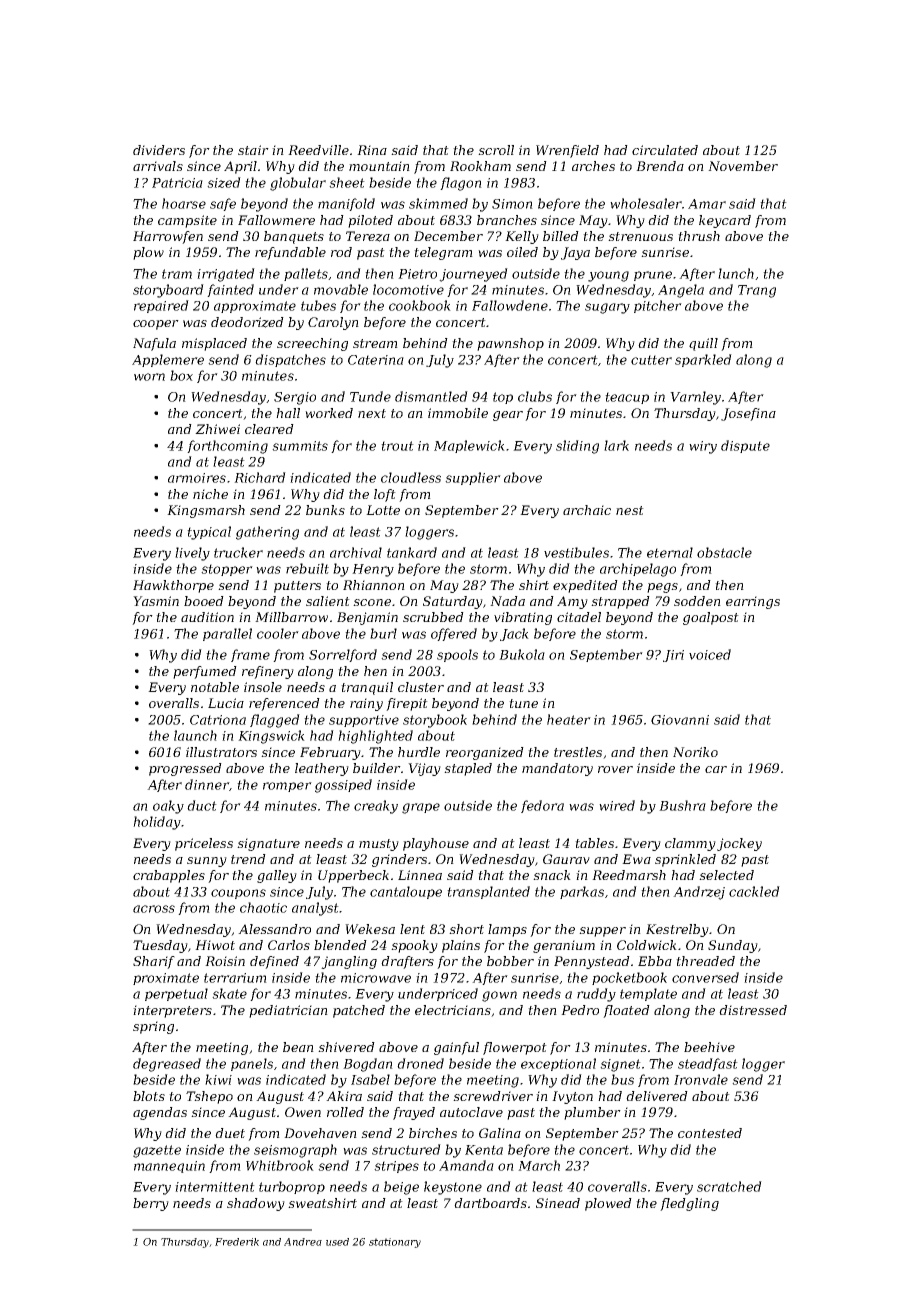 This screenshot has height=1314, width=924. I want to click on Frederik, so click(237, 1242).
